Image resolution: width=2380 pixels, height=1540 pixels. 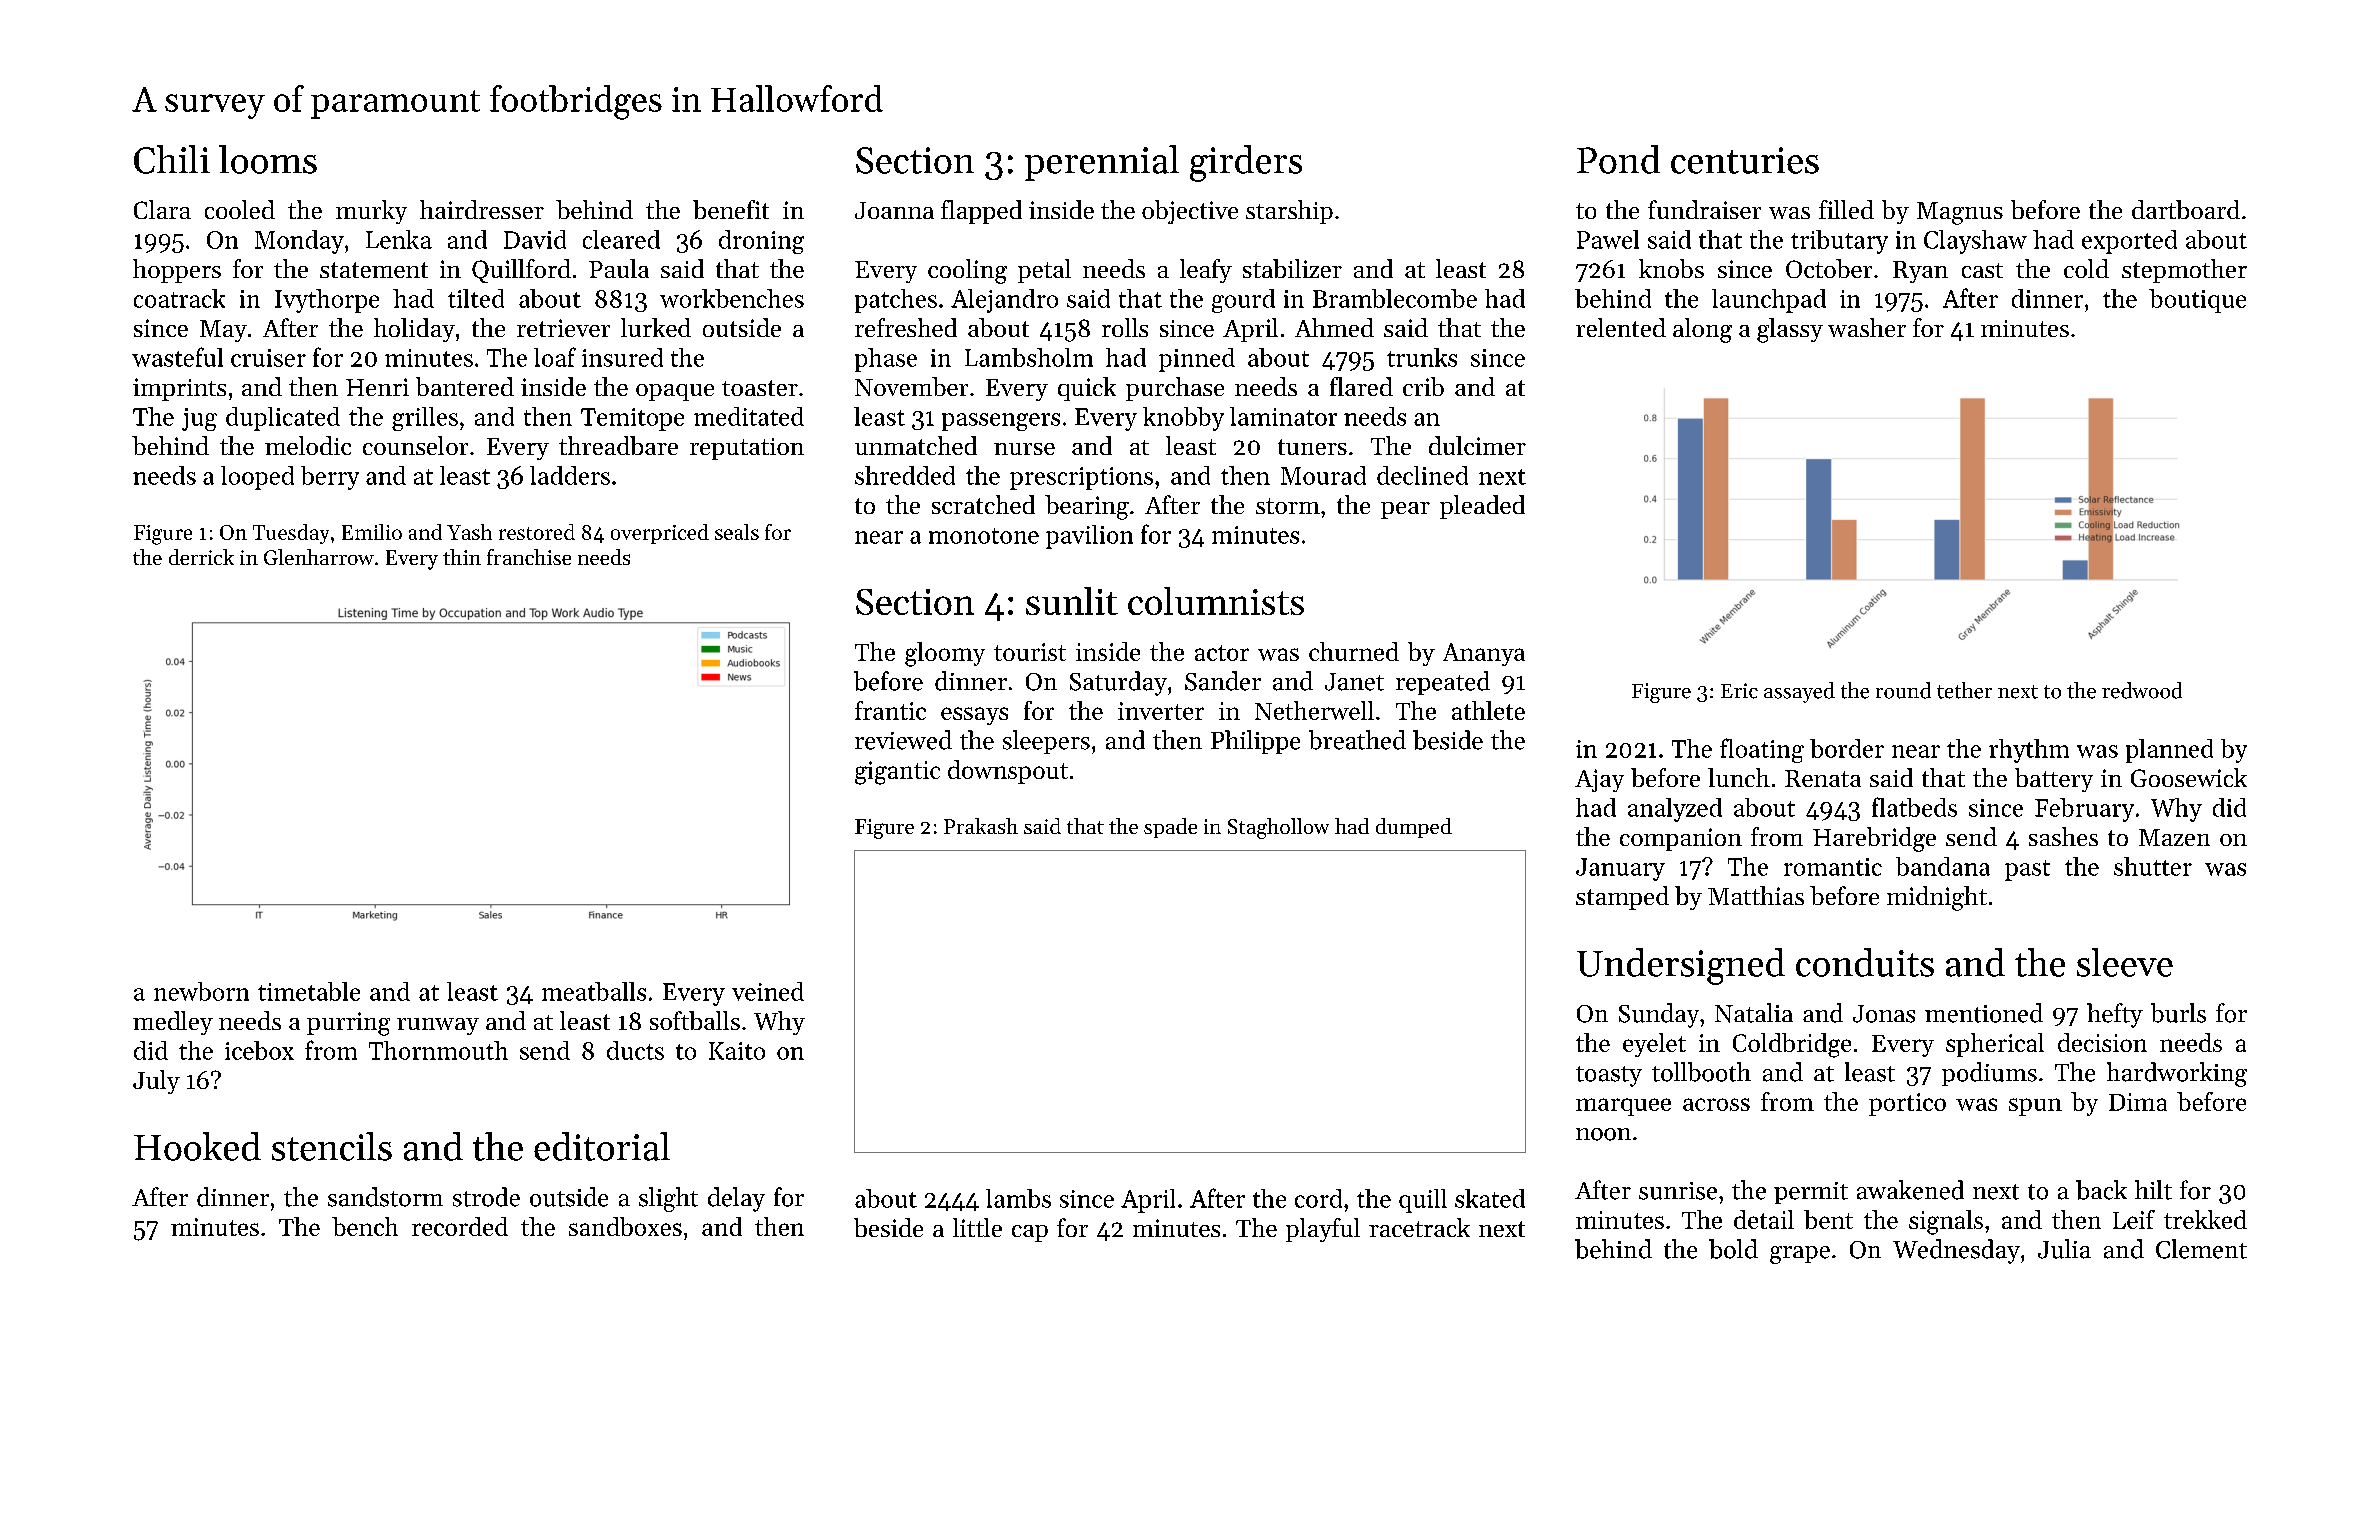 I want to click on sandboxes, so click(x=625, y=1226).
